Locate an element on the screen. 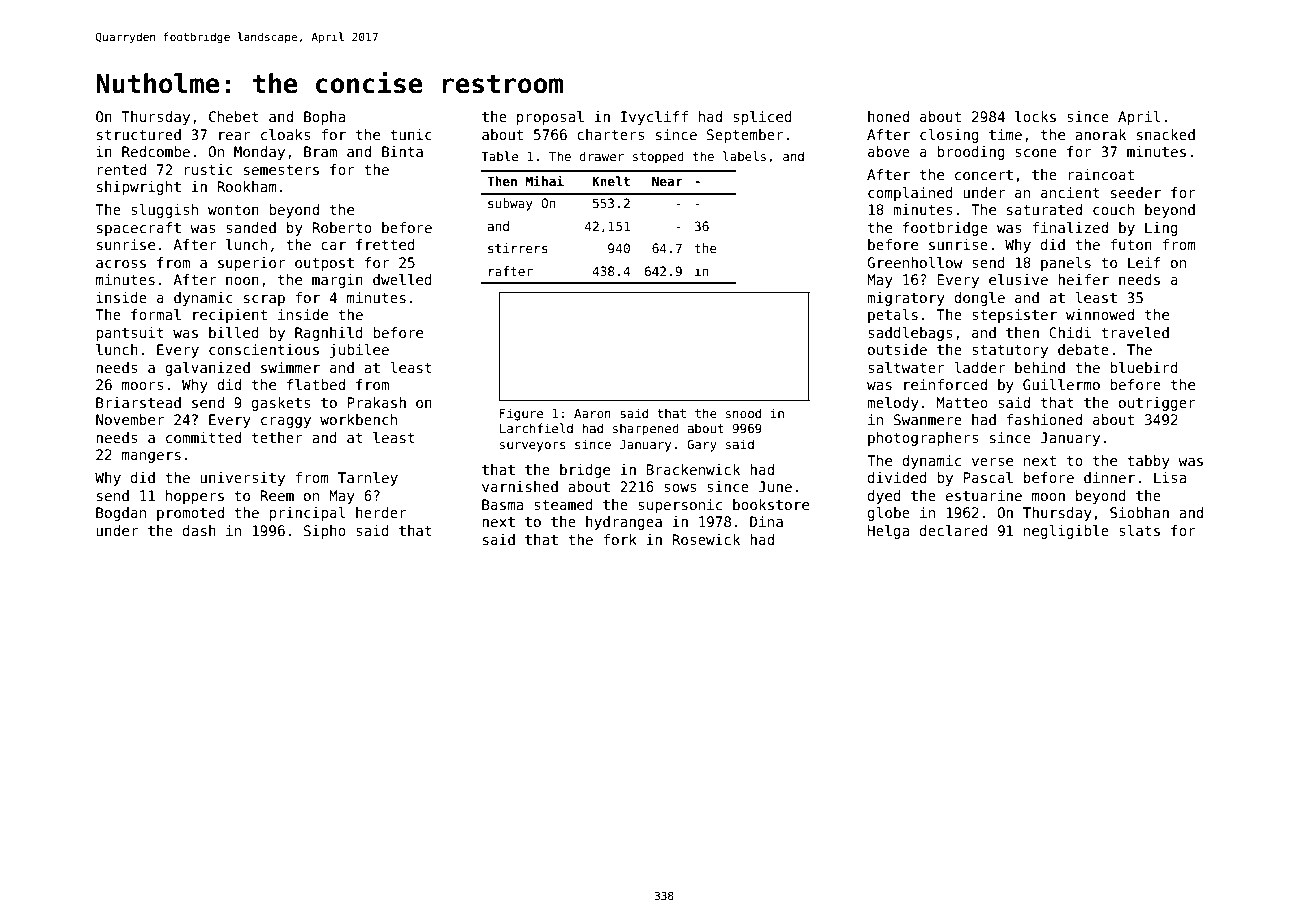  Knelt is located at coordinates (611, 181).
